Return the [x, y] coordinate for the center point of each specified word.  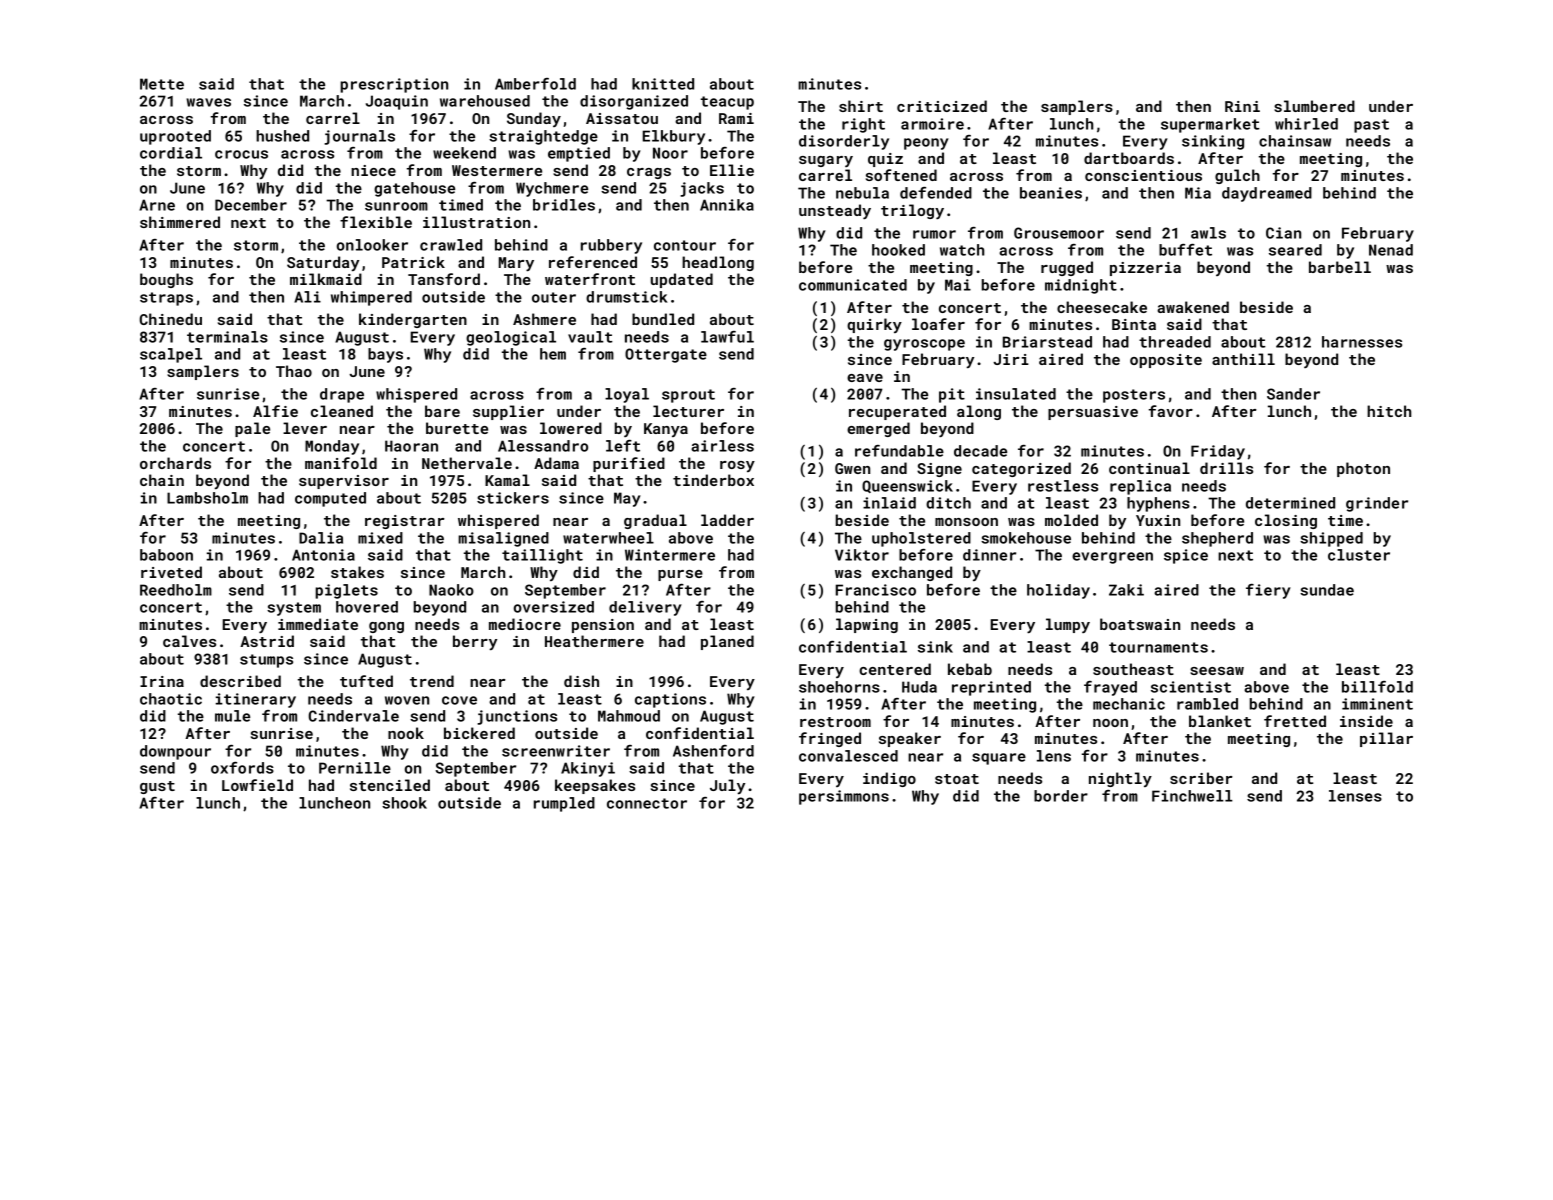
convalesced [848, 756]
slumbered [1314, 106]
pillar [1386, 739]
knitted [663, 84]
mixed [380, 538]
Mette [162, 84]
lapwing [867, 625]
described [240, 681]
